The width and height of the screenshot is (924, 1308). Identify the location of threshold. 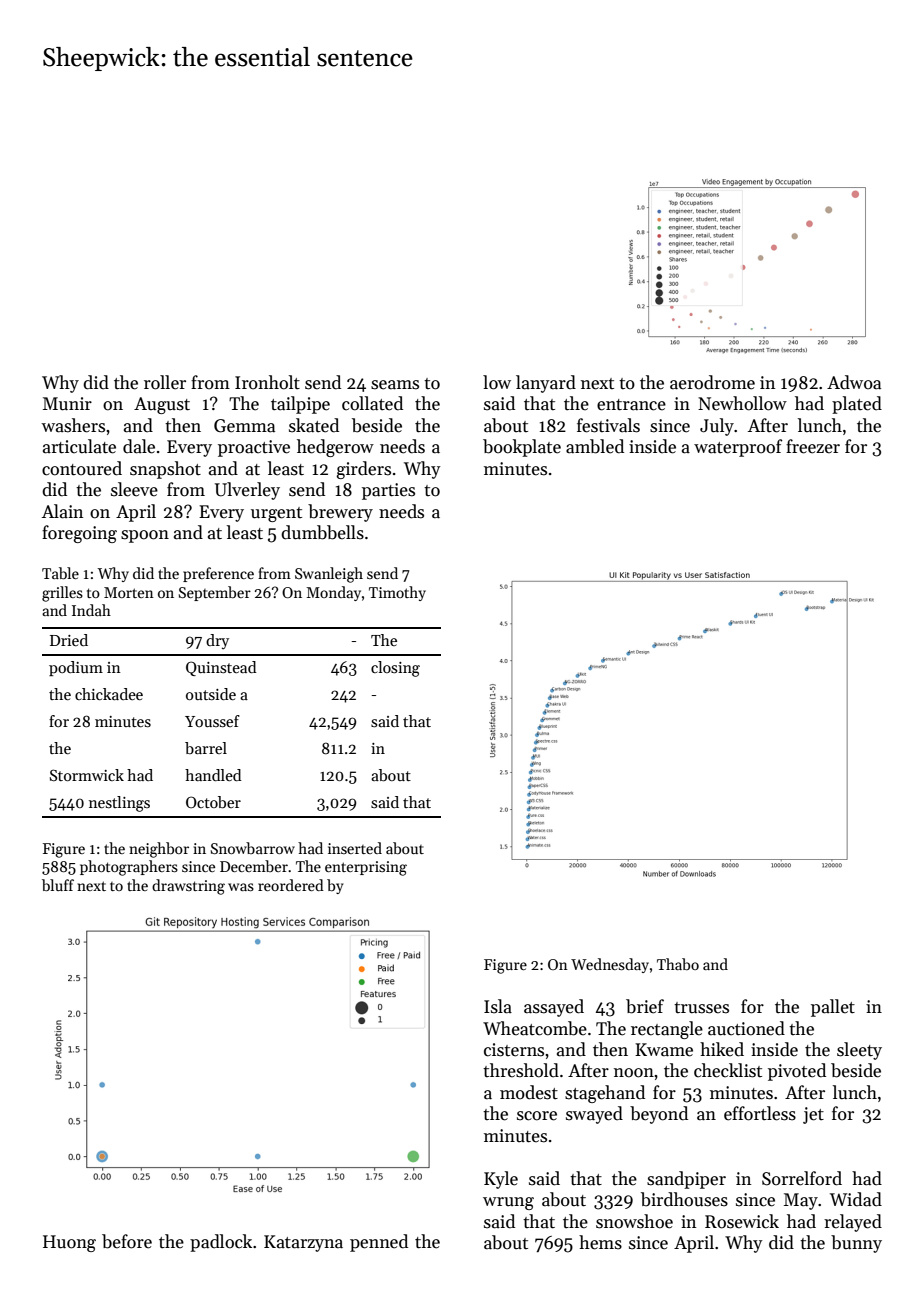
(521, 1070).
